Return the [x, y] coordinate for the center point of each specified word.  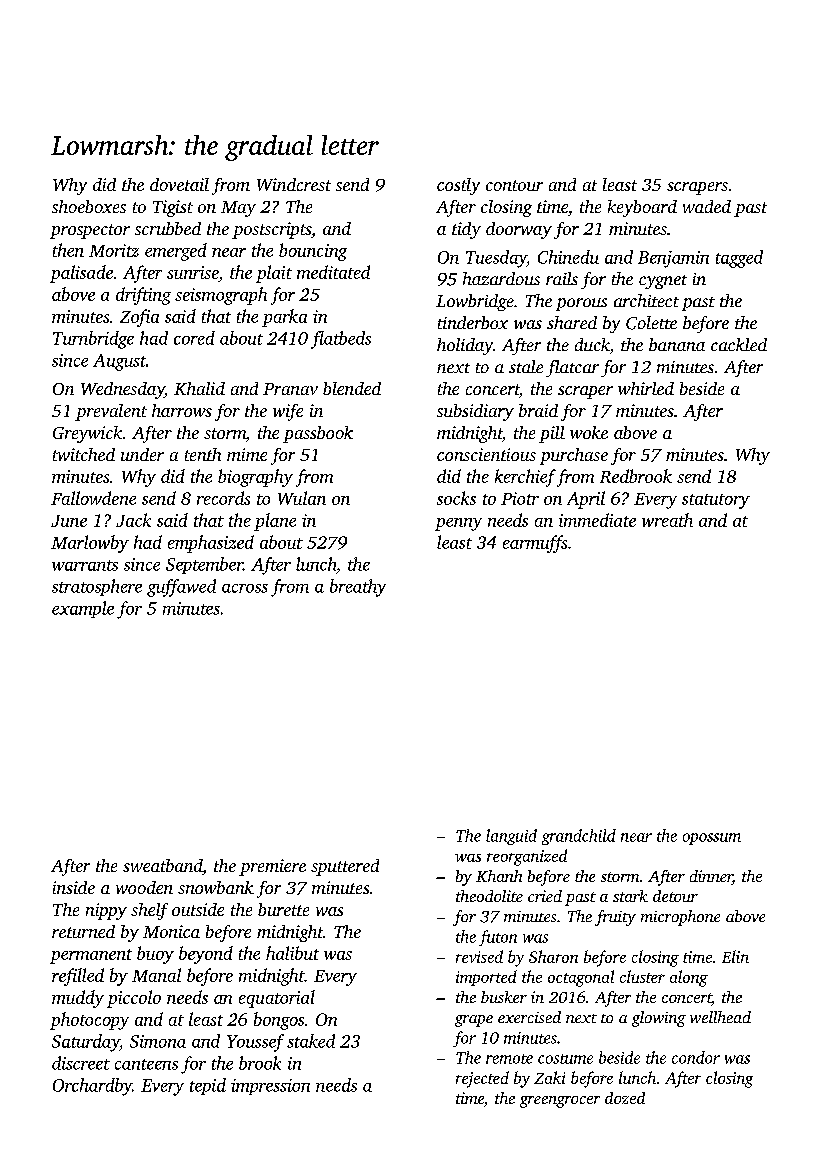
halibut [292, 953]
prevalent [111, 412]
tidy [466, 230]
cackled [739, 344]
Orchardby [92, 1087]
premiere [272, 867]
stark [630, 896]
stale [526, 366]
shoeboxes [89, 206]
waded [707, 206]
